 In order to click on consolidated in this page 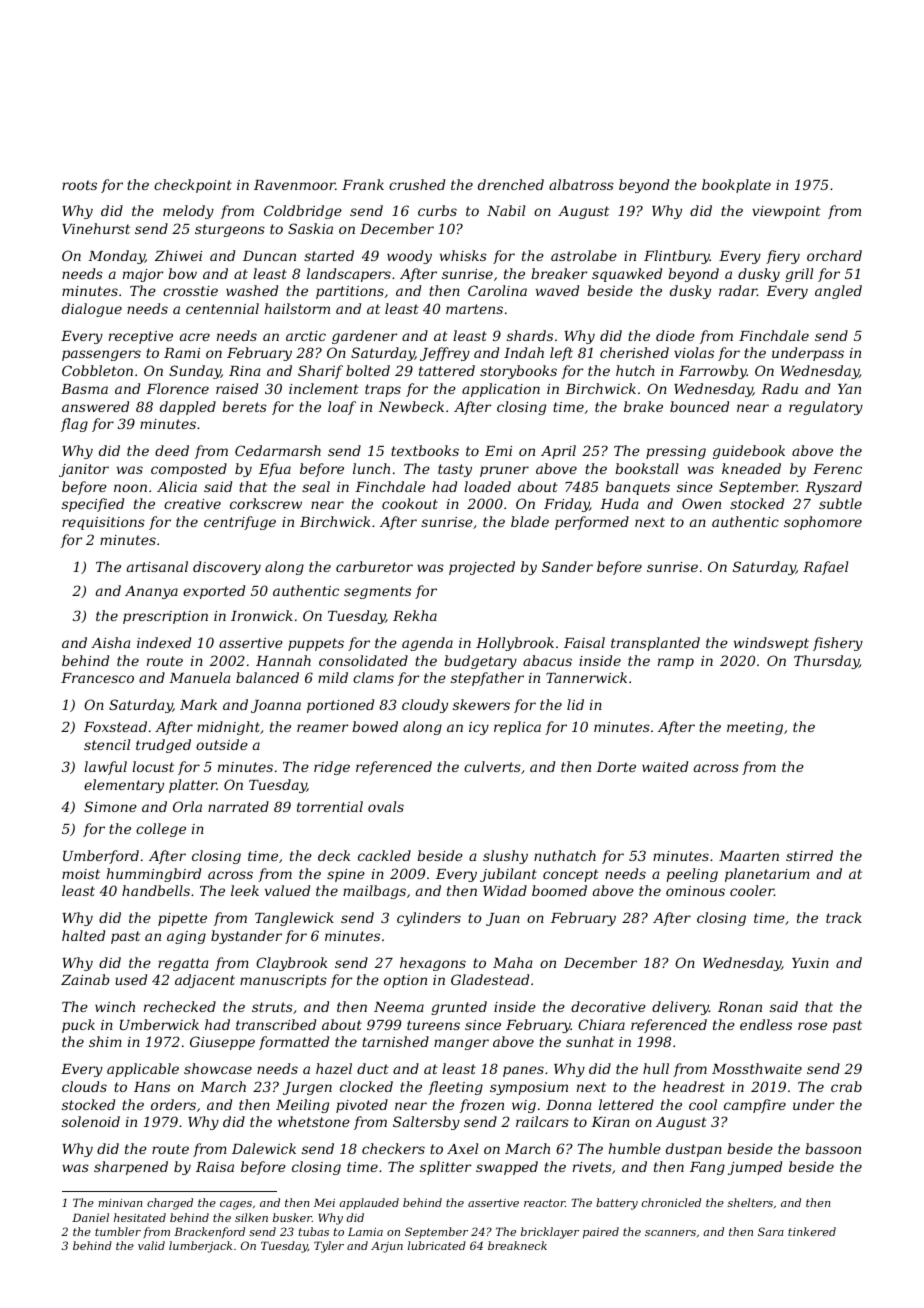, I will do `click(363, 660)`.
